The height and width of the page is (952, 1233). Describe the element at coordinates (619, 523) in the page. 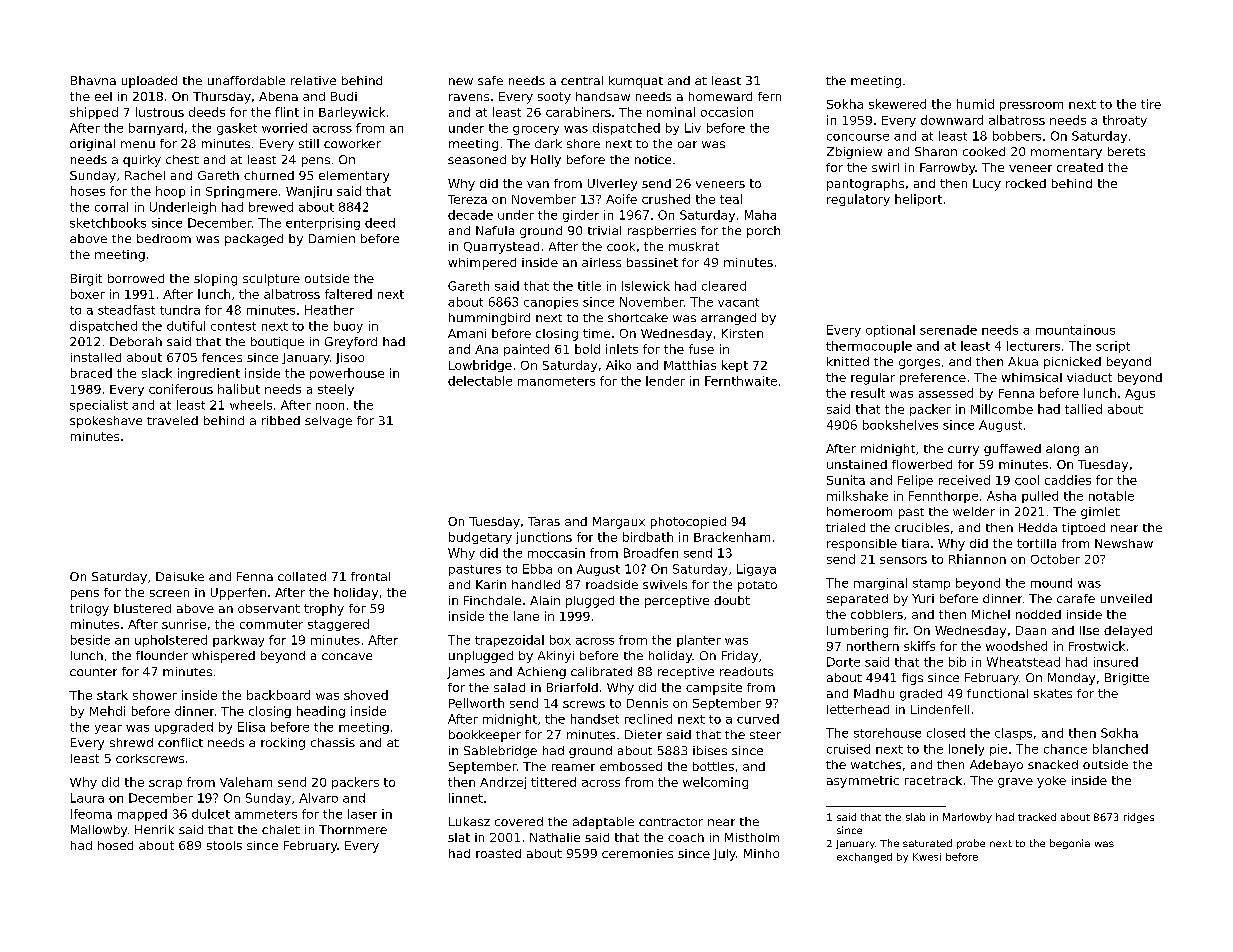

I see `Margaux` at that location.
